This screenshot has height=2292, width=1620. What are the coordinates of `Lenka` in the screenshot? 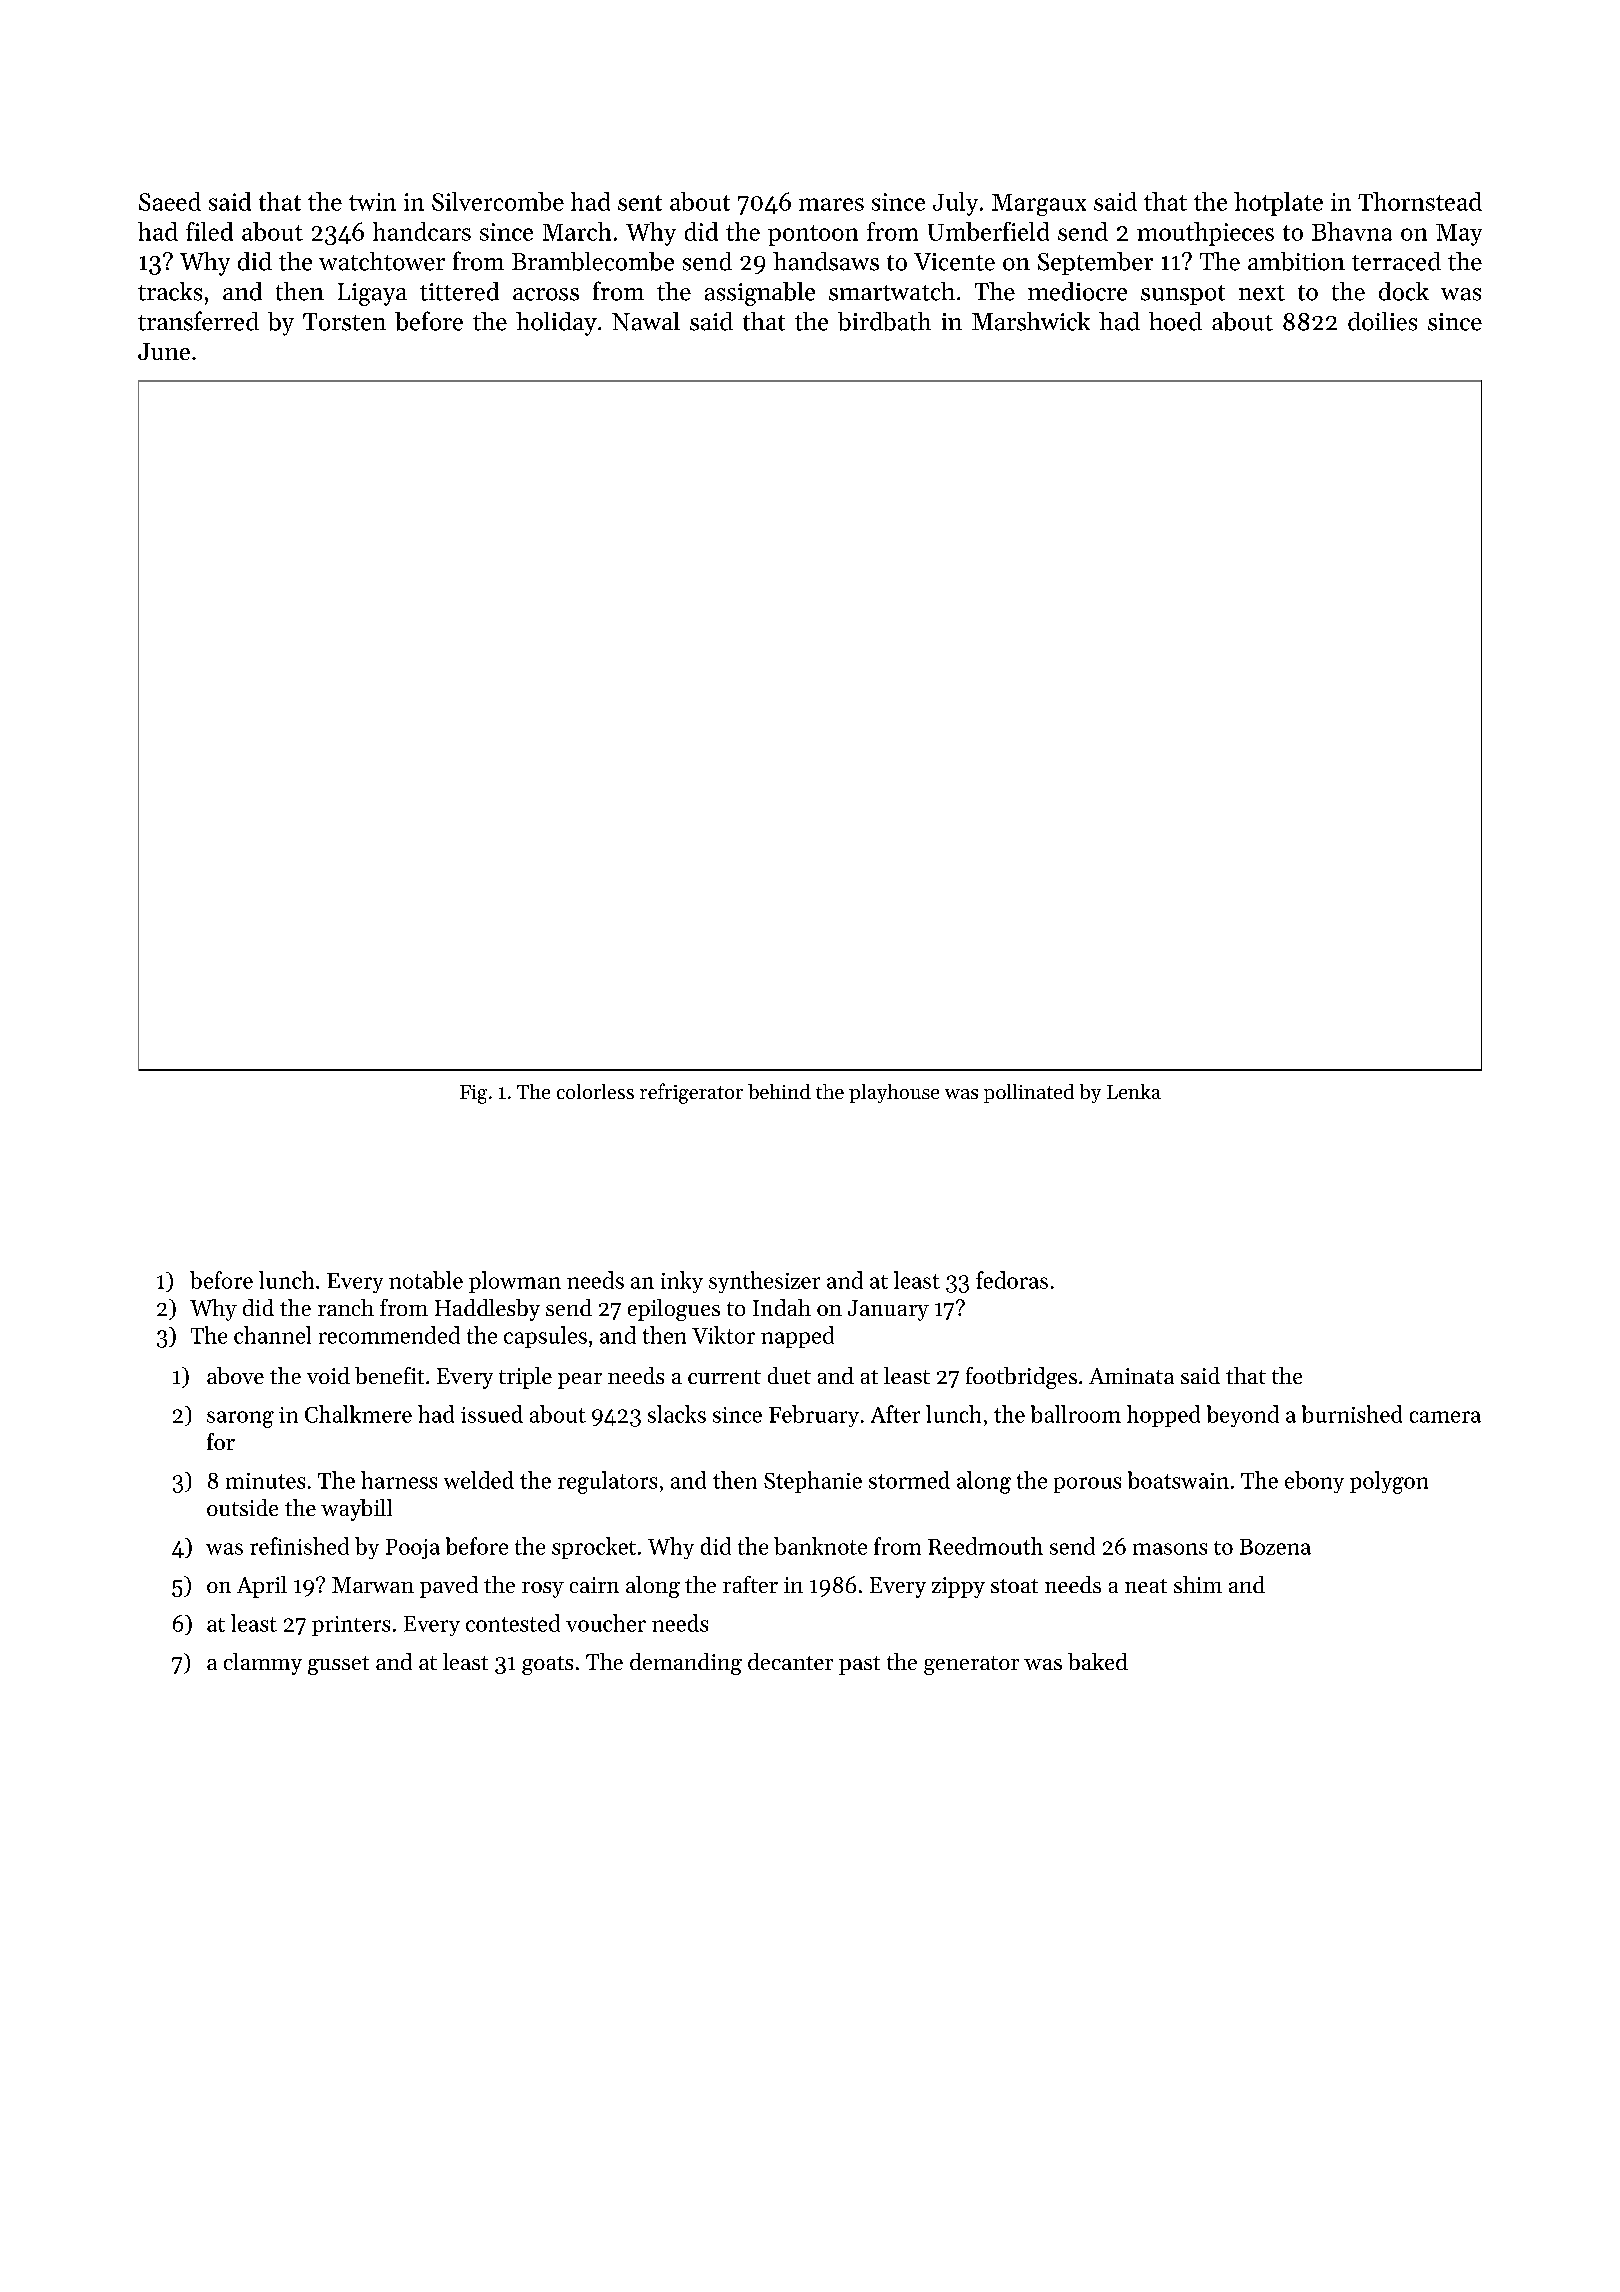 It's located at (1134, 1091).
